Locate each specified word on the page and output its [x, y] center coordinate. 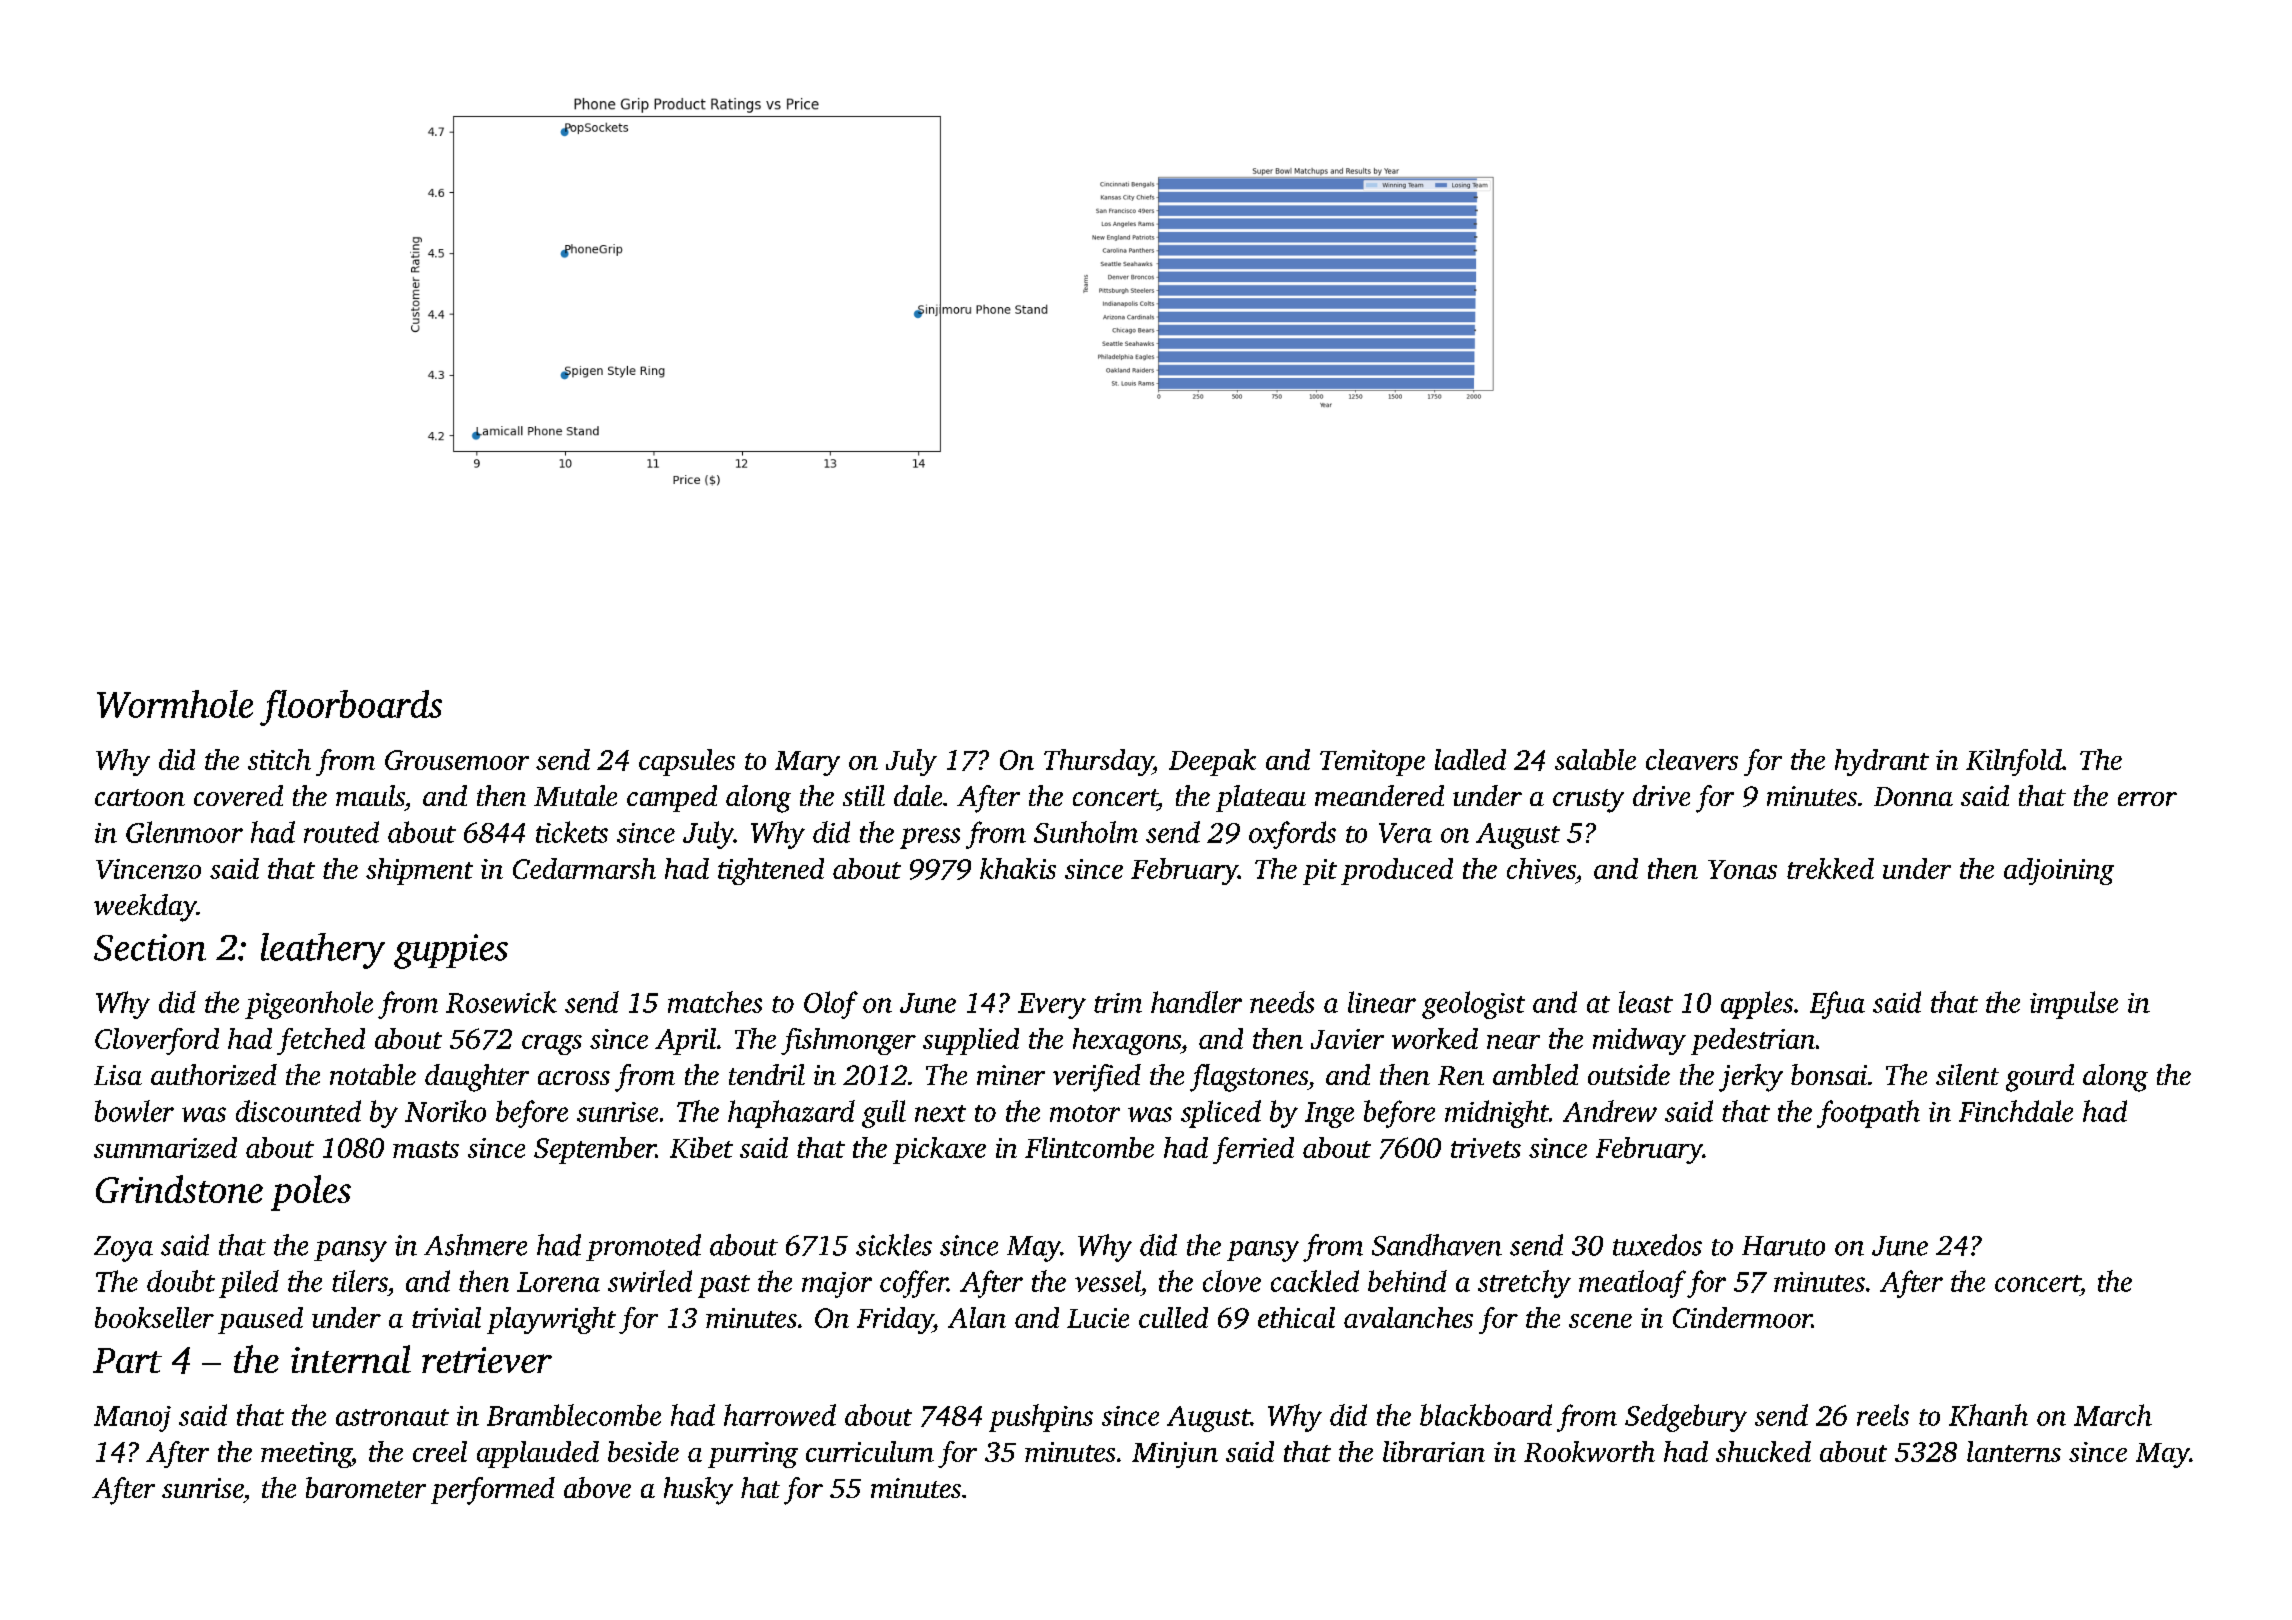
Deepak [1212, 762]
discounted [298, 1111]
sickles [894, 1245]
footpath [1868, 1114]
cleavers [1692, 759]
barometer [366, 1487]
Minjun [1175, 1455]
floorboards [351, 708]
